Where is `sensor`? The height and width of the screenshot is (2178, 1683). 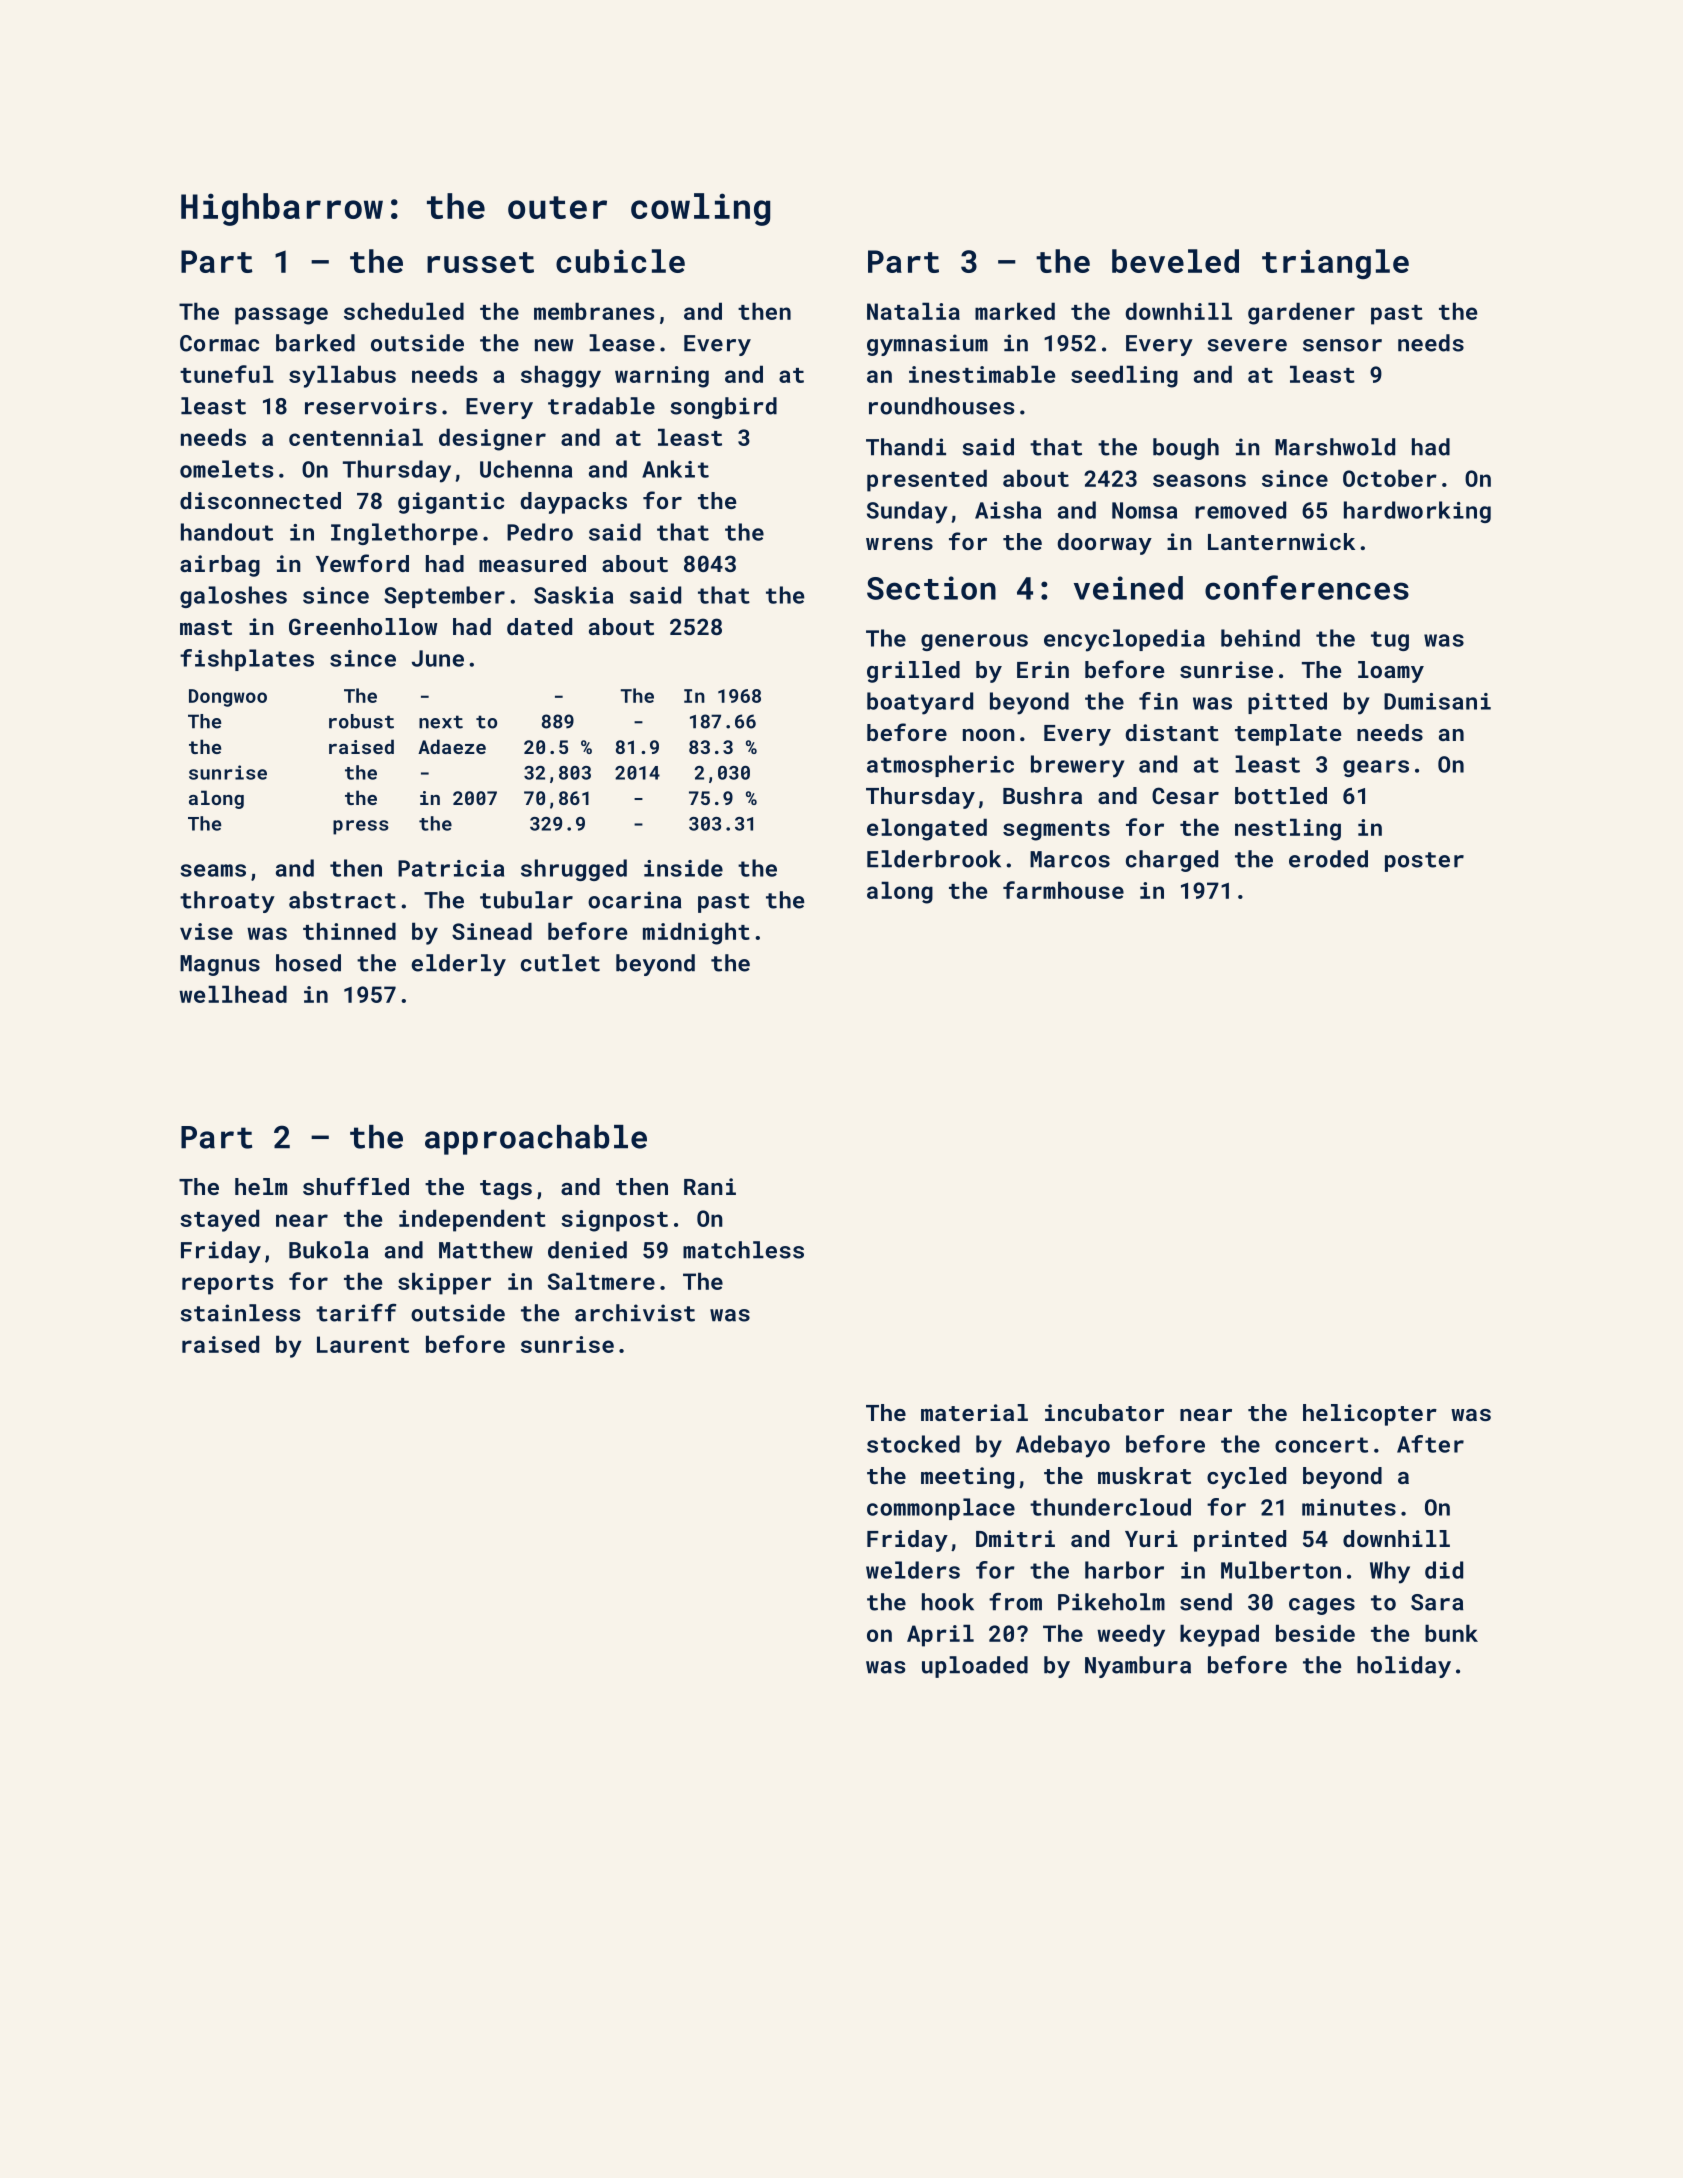 sensor is located at coordinates (1342, 345).
